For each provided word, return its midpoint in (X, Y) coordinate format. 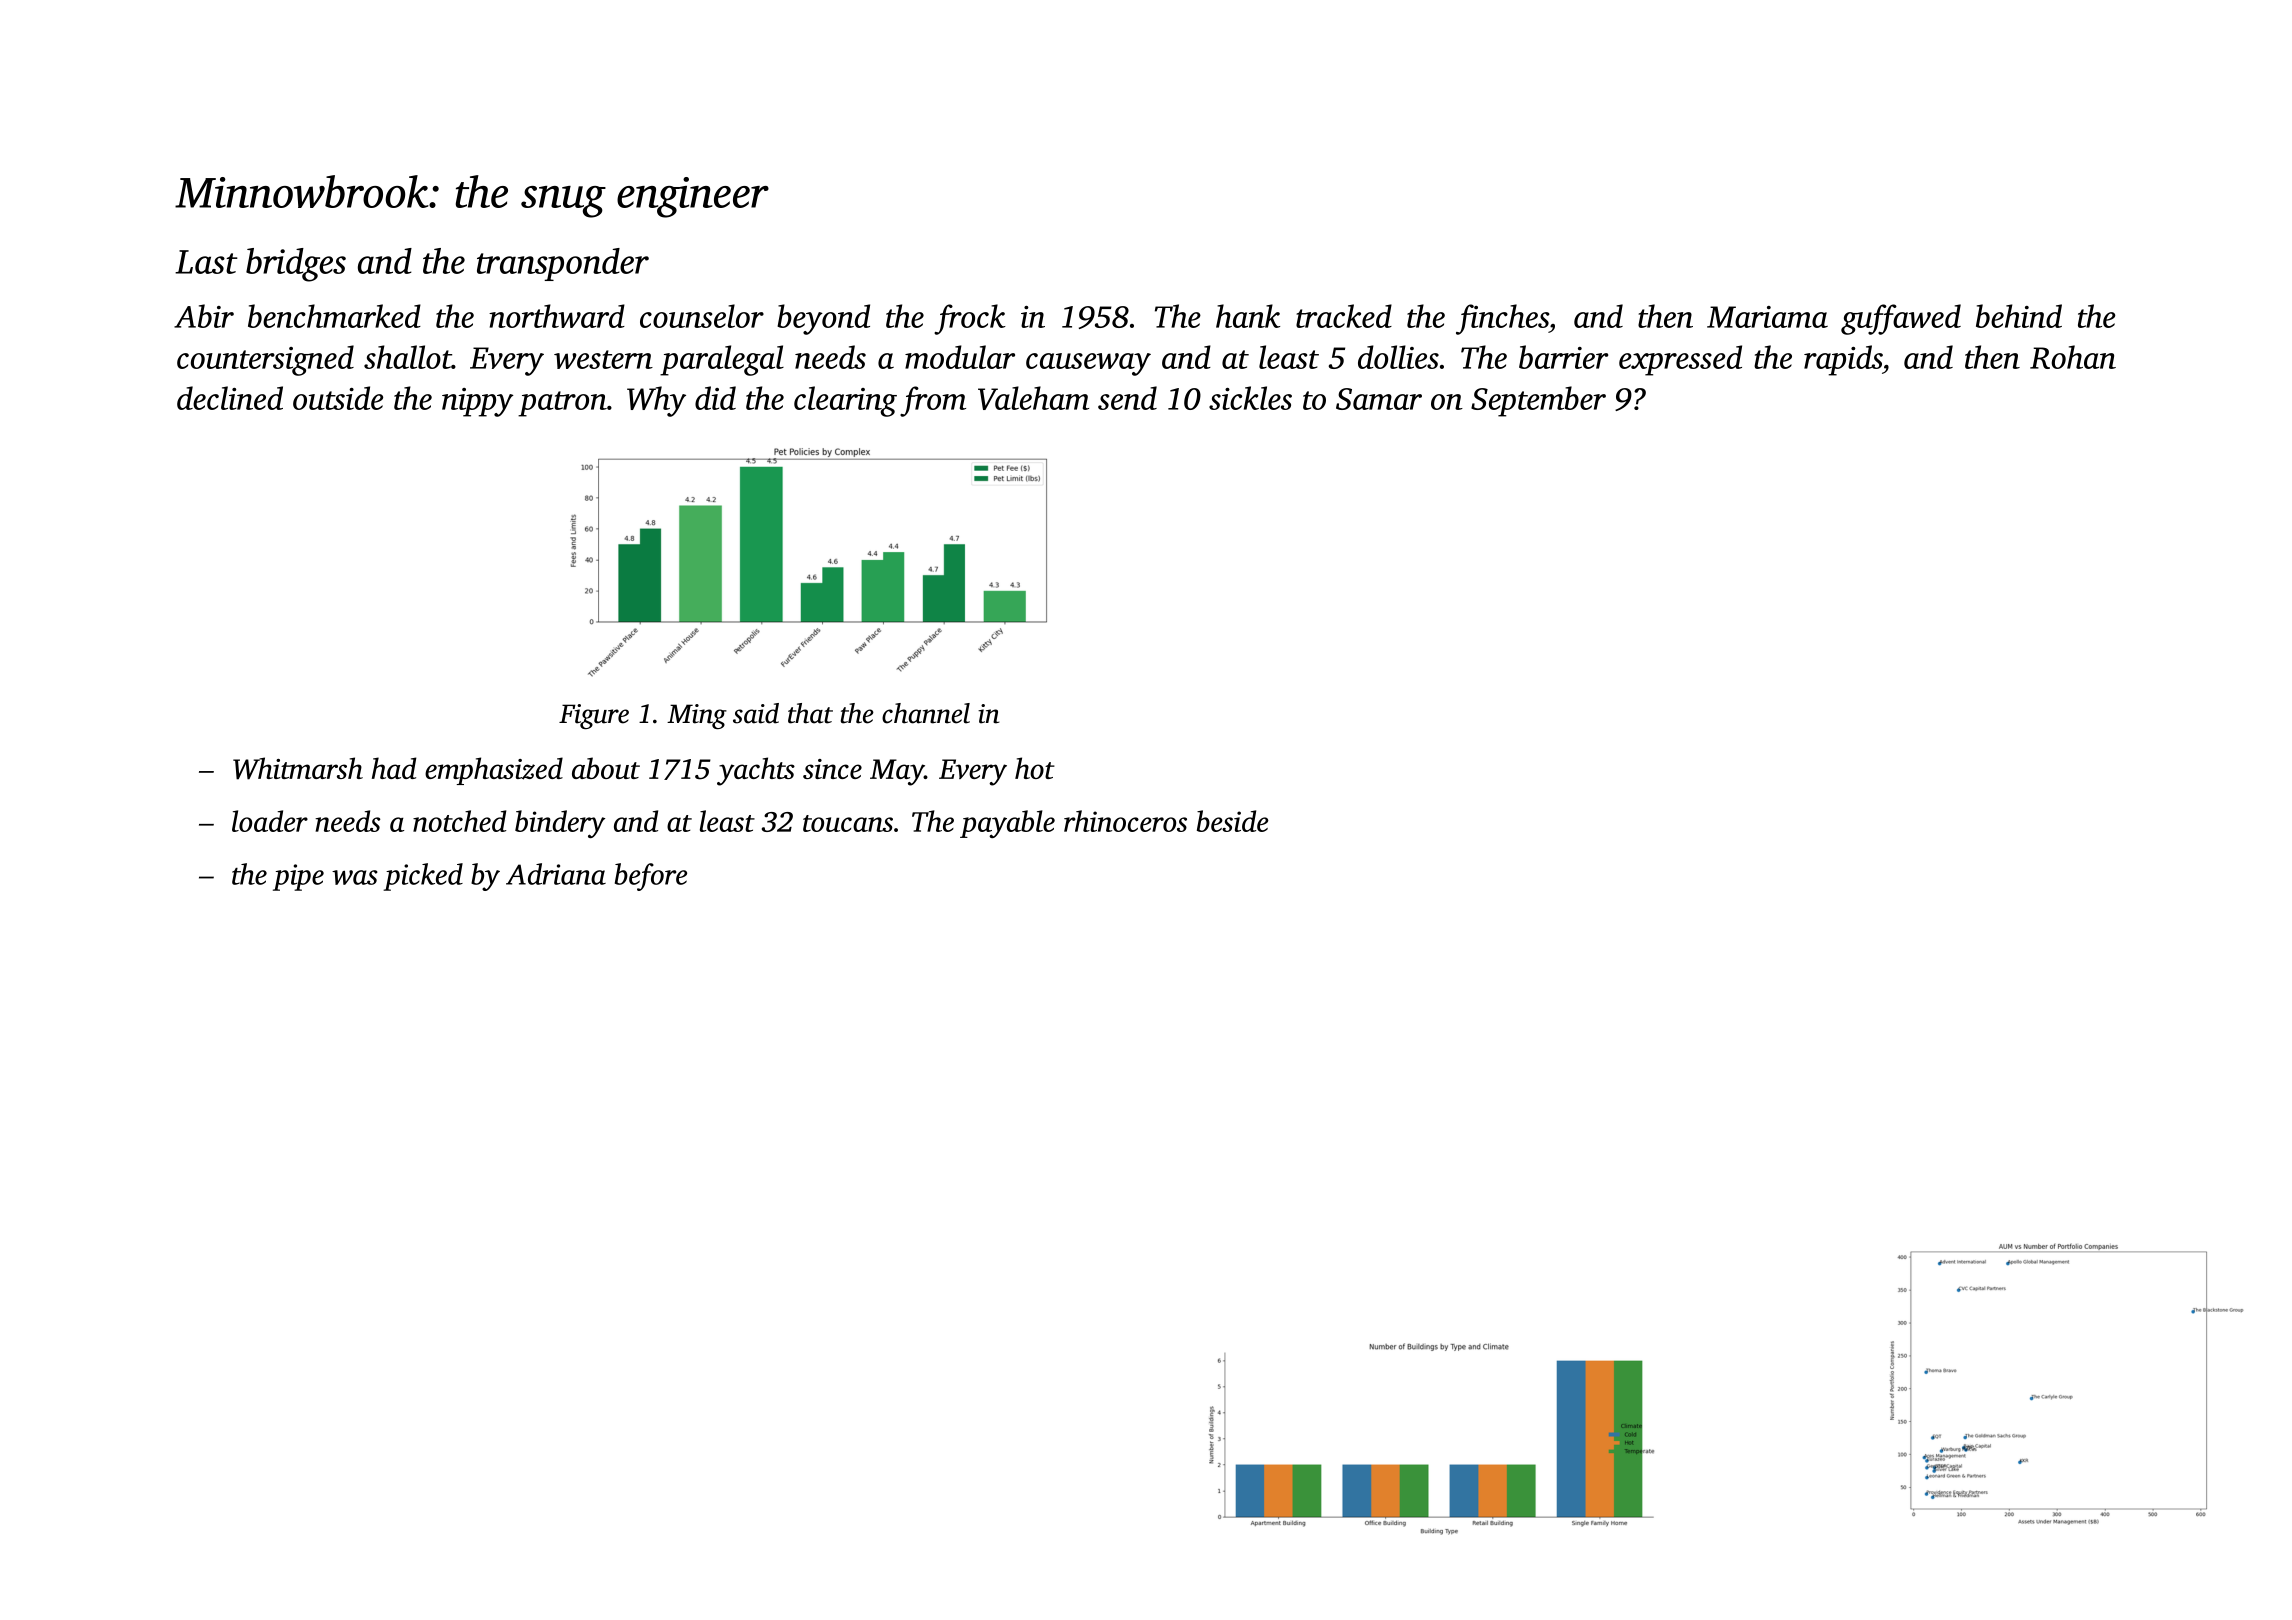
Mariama (1767, 317)
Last (206, 262)
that (810, 713)
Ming (697, 716)
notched (460, 821)
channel (926, 713)
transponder (563, 264)
